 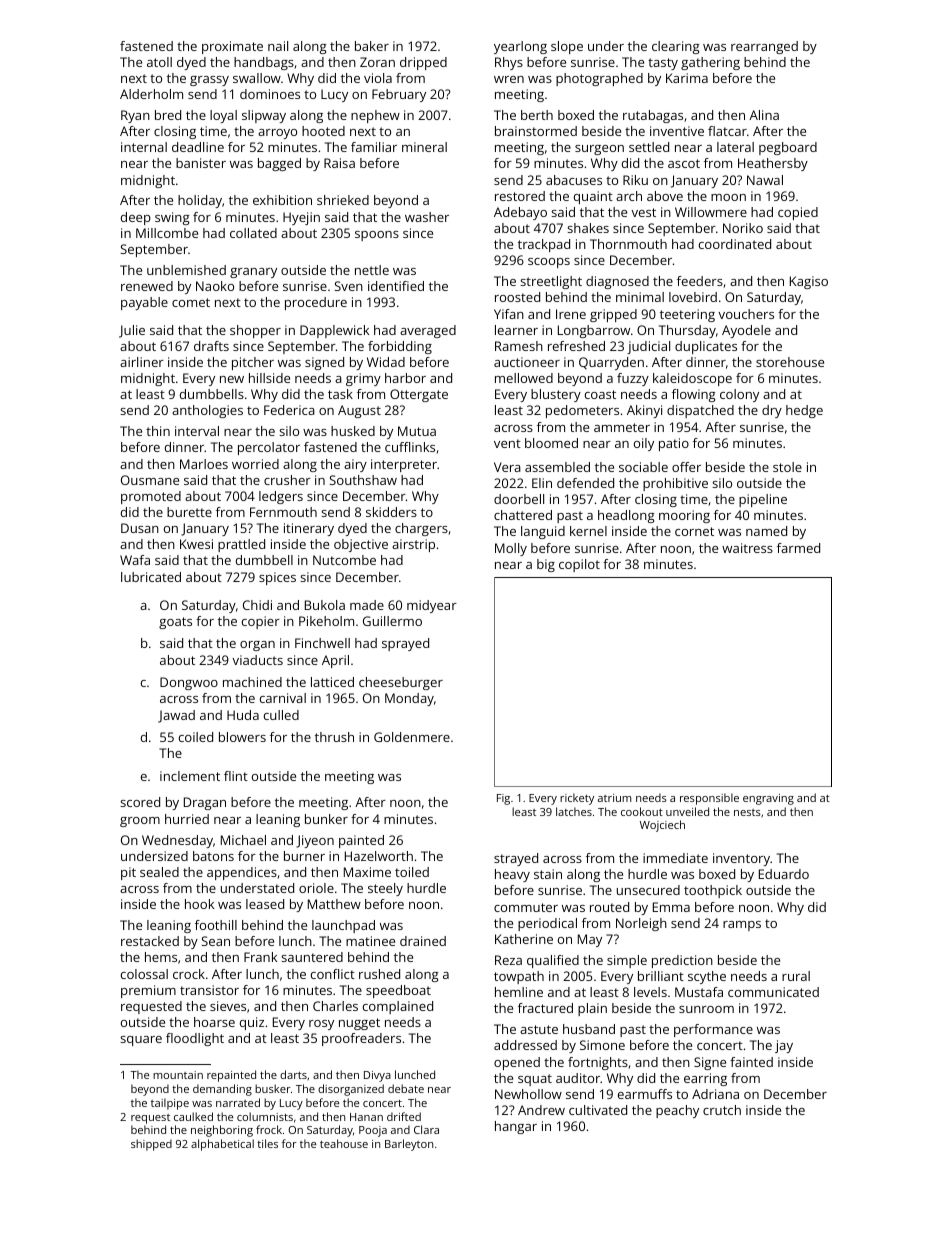 I want to click on cookout, so click(x=642, y=811).
